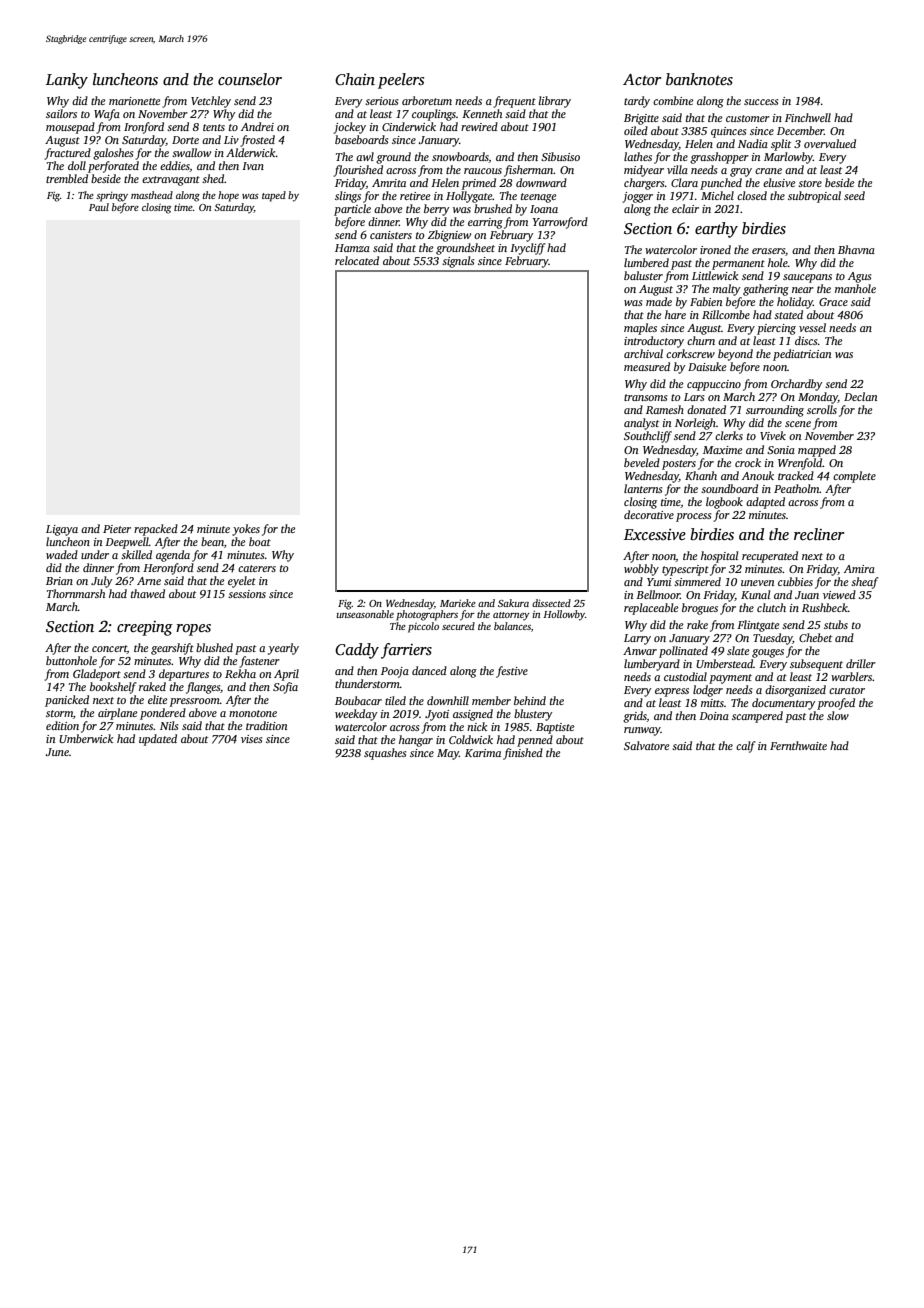 Image resolution: width=924 pixels, height=1308 pixels. I want to click on Marieke, so click(458, 603).
